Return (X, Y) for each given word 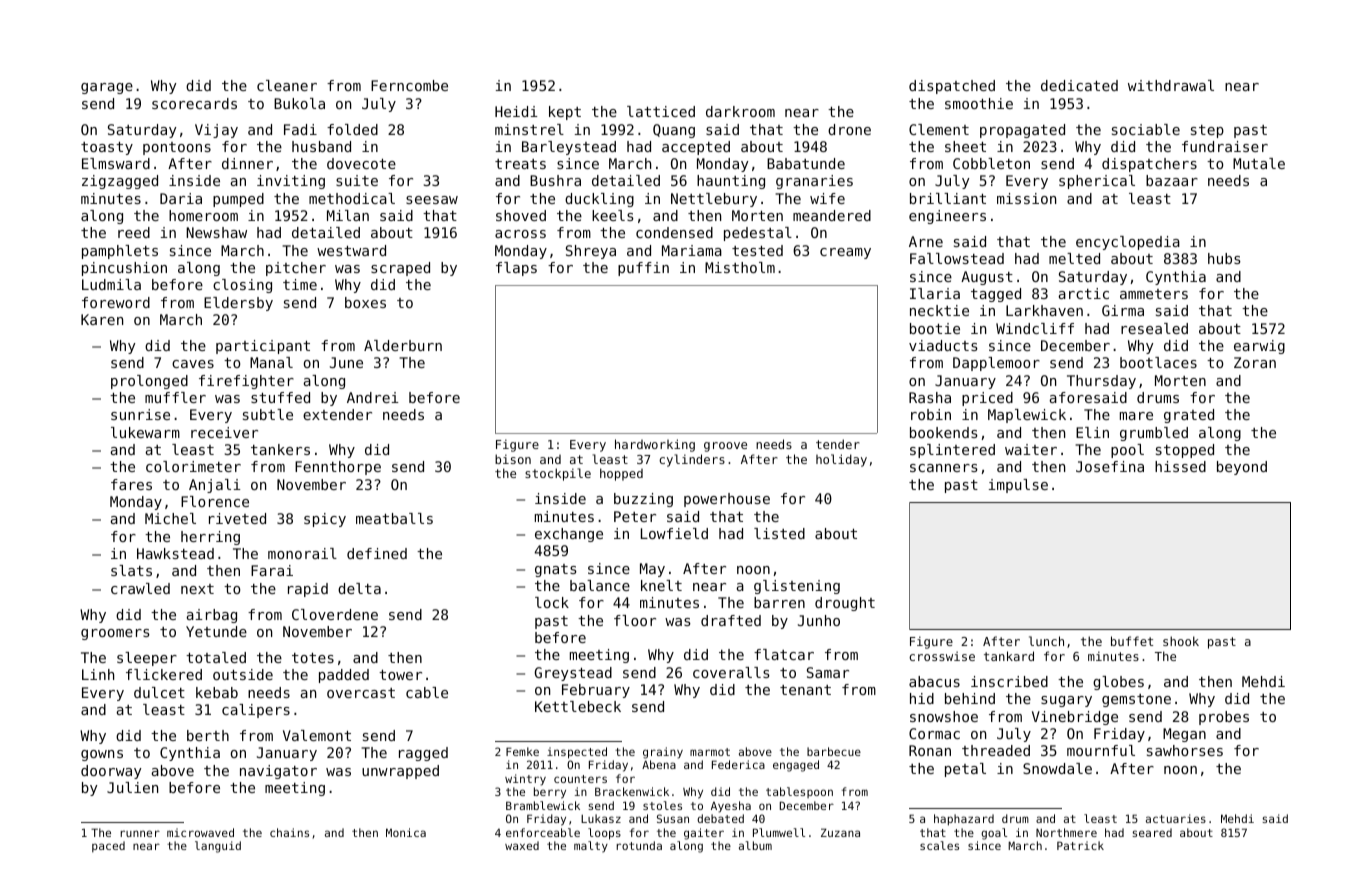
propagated (1022, 131)
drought (845, 604)
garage (107, 88)
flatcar (784, 654)
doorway (111, 772)
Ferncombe (409, 85)
